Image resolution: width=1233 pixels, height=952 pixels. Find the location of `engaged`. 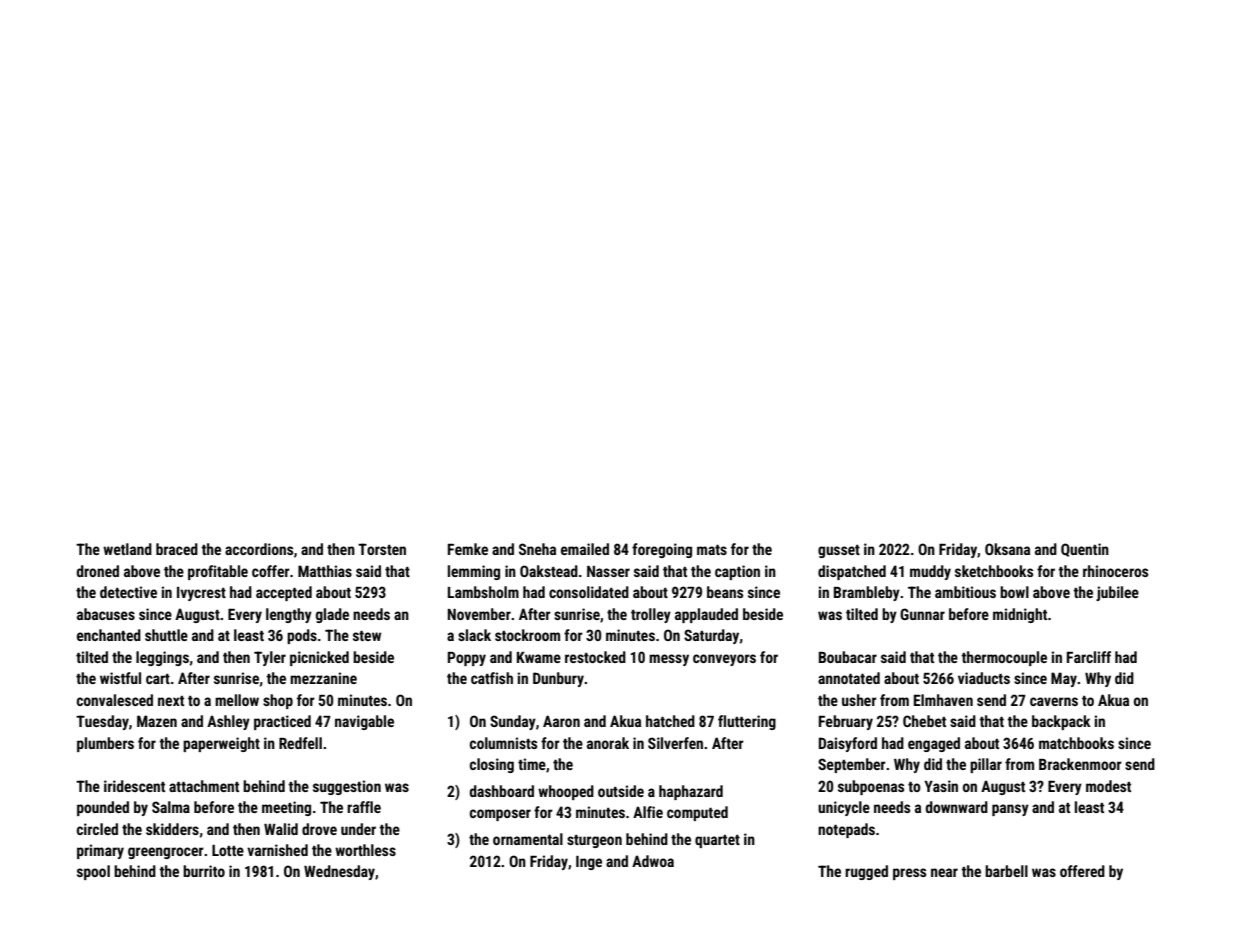

engaged is located at coordinates (934, 744).
